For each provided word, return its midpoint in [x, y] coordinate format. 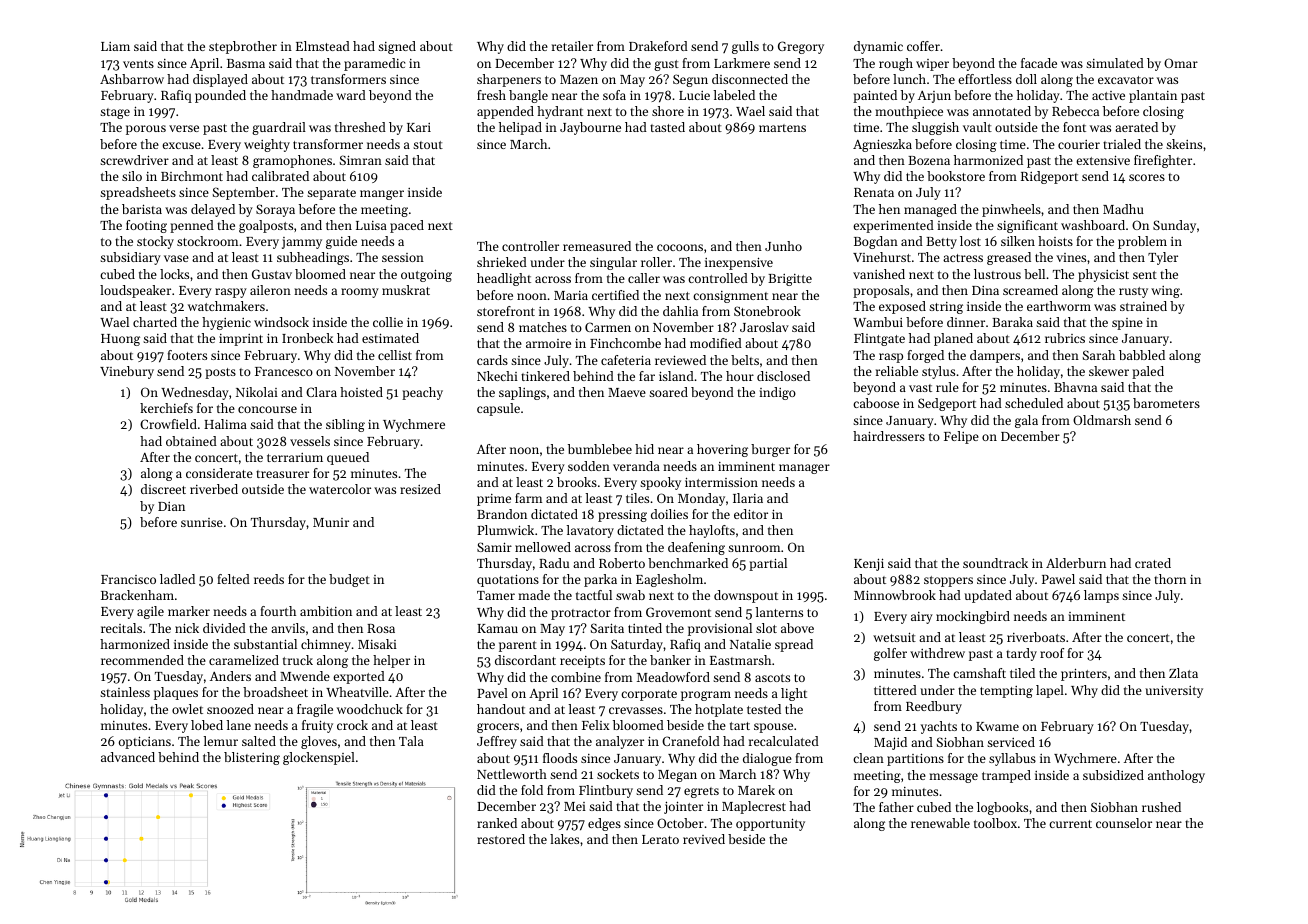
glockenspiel [319, 758]
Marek [756, 790]
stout [428, 145]
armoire [548, 343]
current [1070, 824]
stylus [938, 372]
